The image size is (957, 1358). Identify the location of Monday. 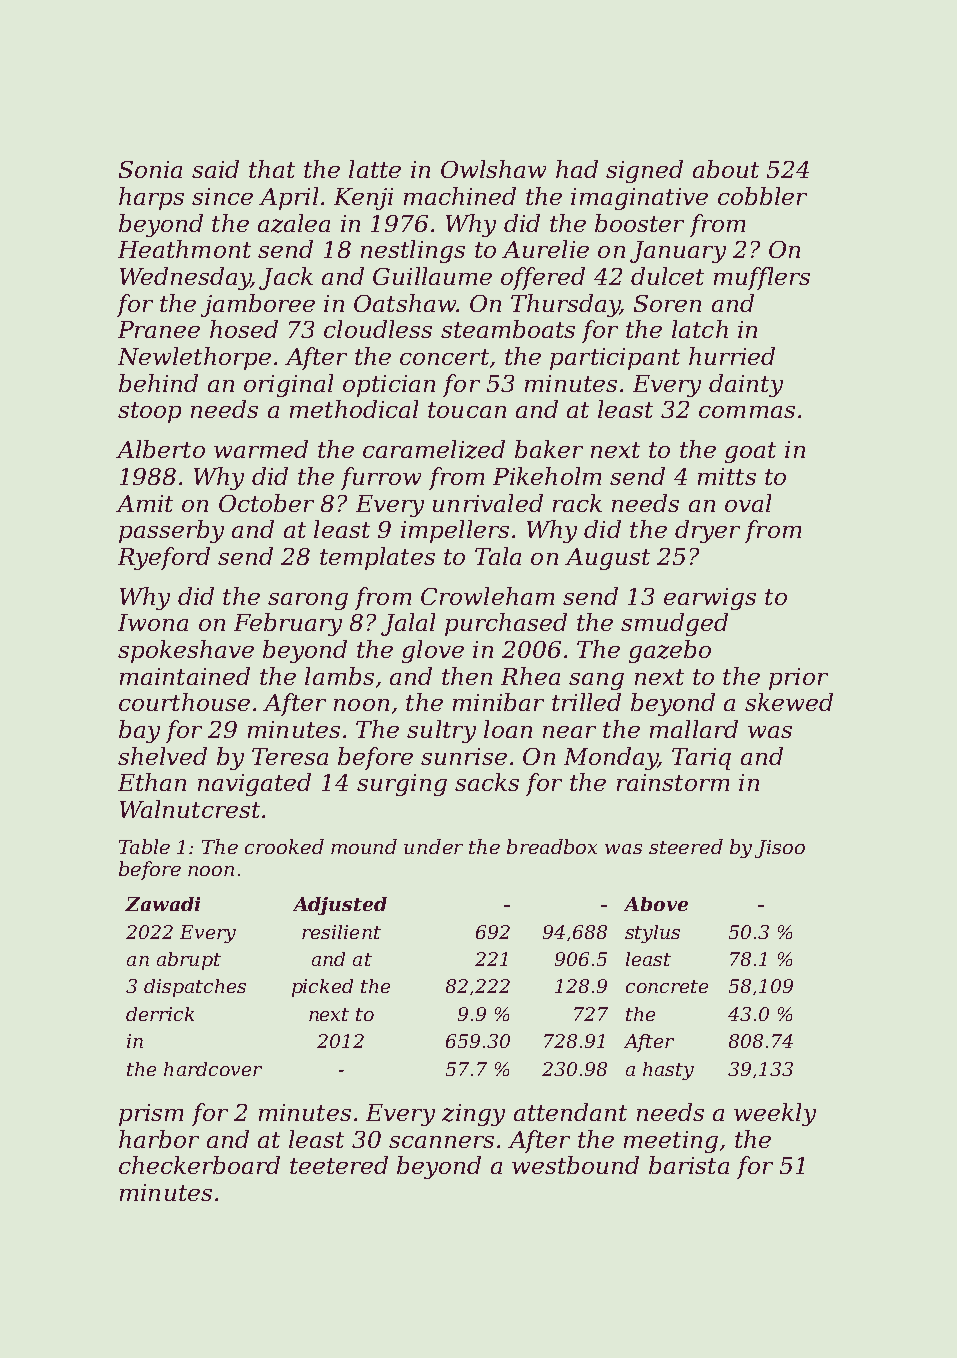
(611, 758).
